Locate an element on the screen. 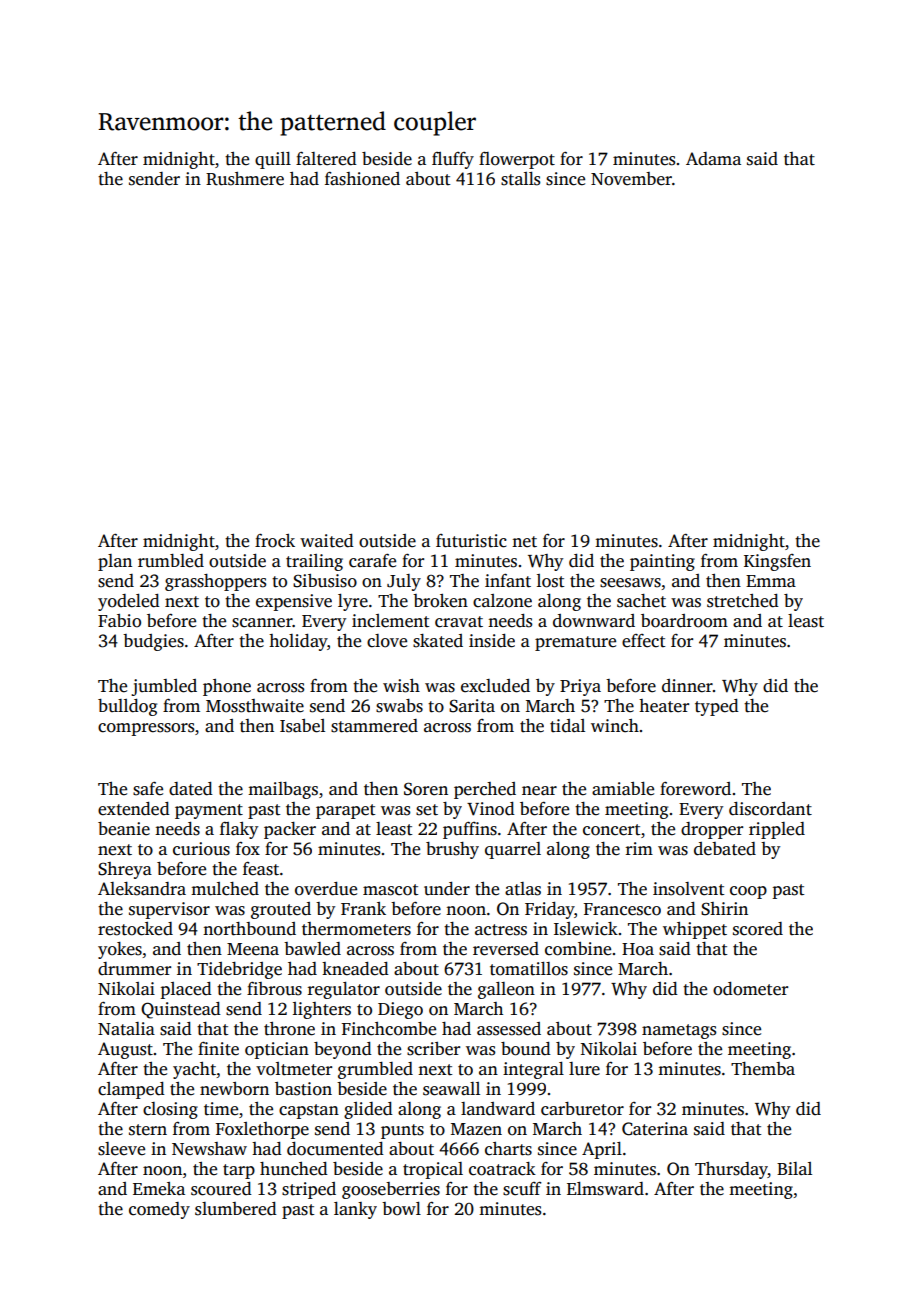  sleeve is located at coordinates (121, 1149).
